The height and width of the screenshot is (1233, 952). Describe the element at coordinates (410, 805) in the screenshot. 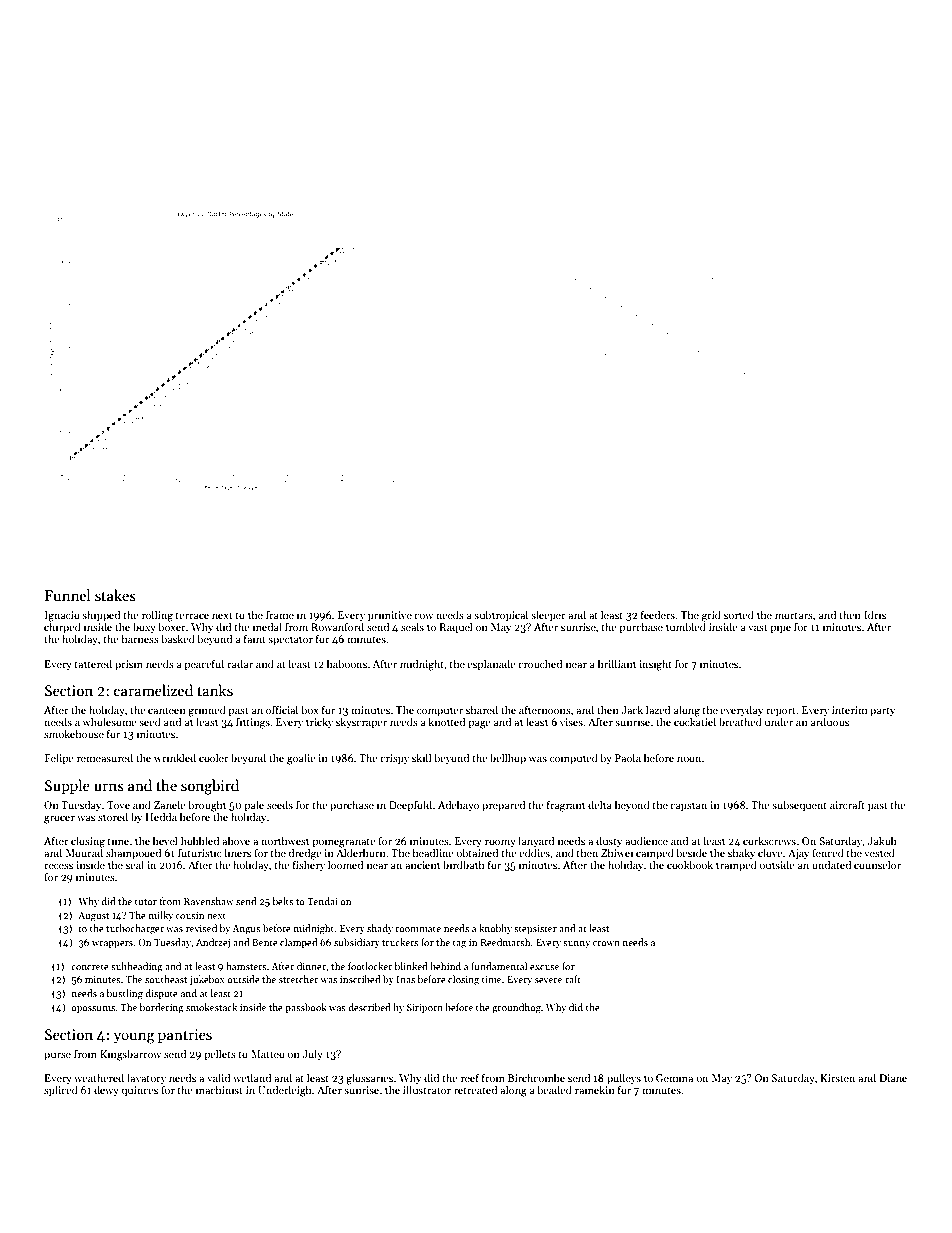

I see `Deepfold` at that location.
